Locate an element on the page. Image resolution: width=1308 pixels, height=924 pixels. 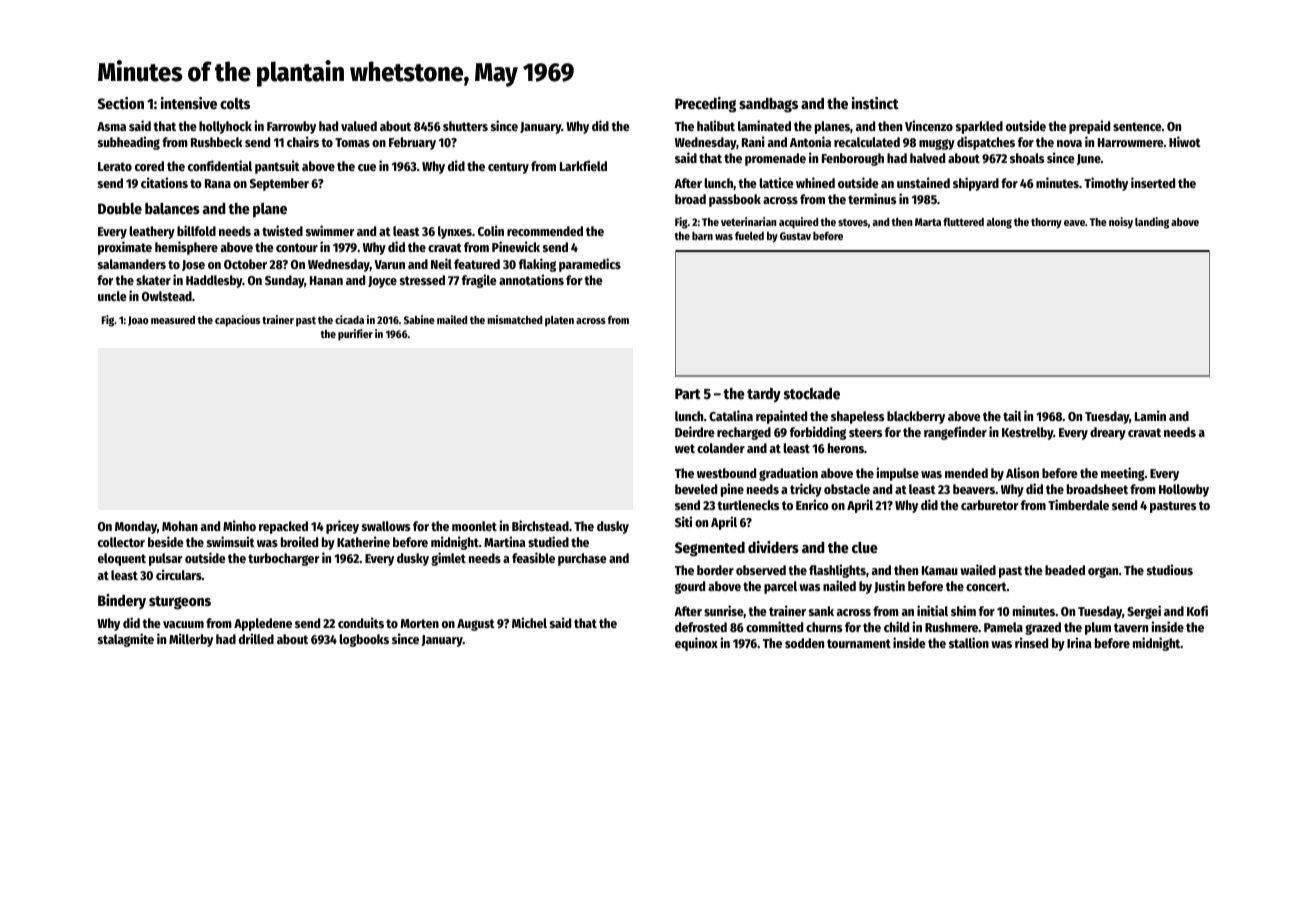
instinct is located at coordinates (875, 103).
